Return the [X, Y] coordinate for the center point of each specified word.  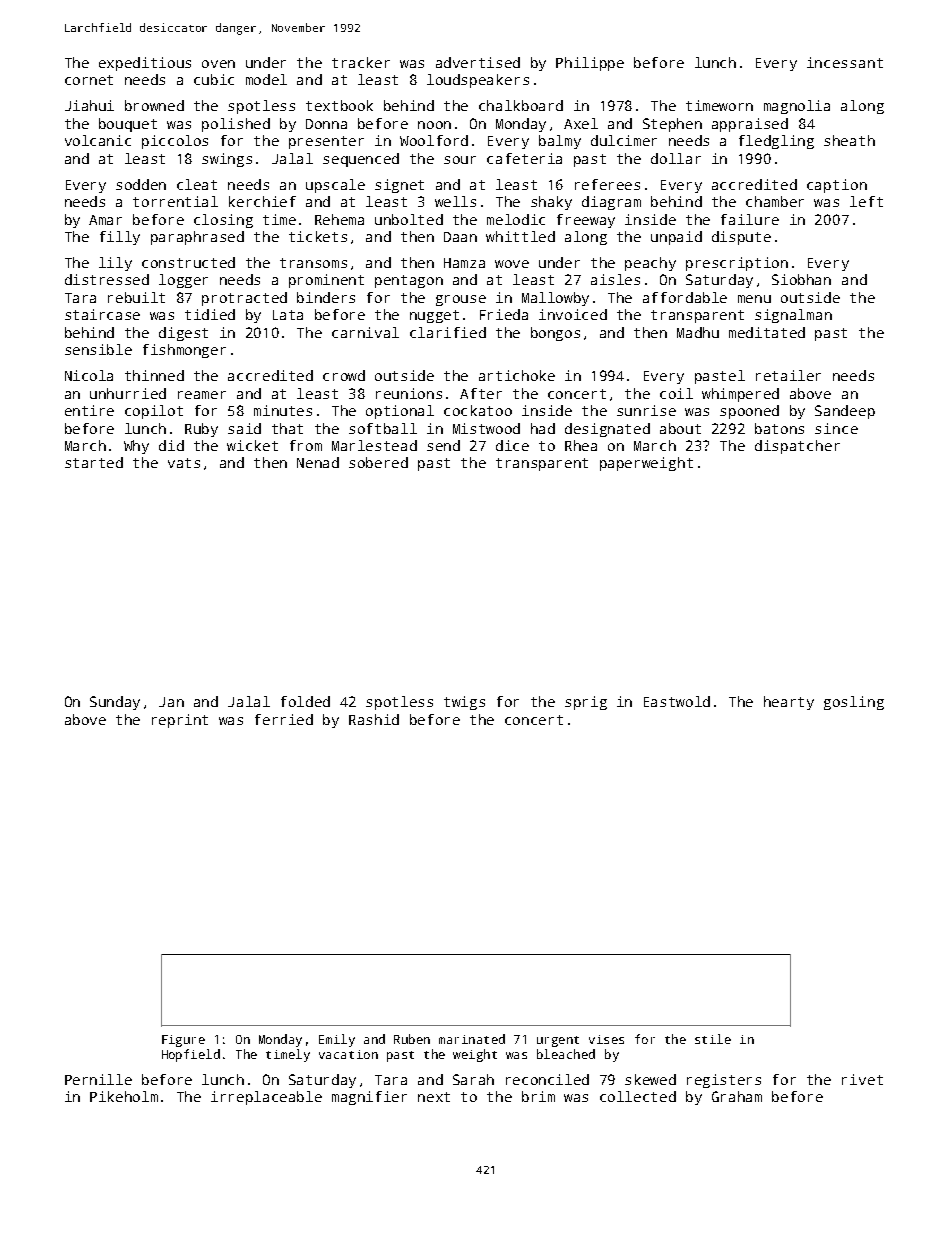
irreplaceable [266, 1098]
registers [724, 1081]
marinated [472, 1039]
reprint [180, 721]
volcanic [98, 140]
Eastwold [677, 701]
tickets [318, 236]
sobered [378, 462]
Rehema [339, 219]
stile [713, 1039]
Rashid [374, 719]
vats [184, 463]
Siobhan [801, 279]
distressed [107, 279]
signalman [793, 316]
